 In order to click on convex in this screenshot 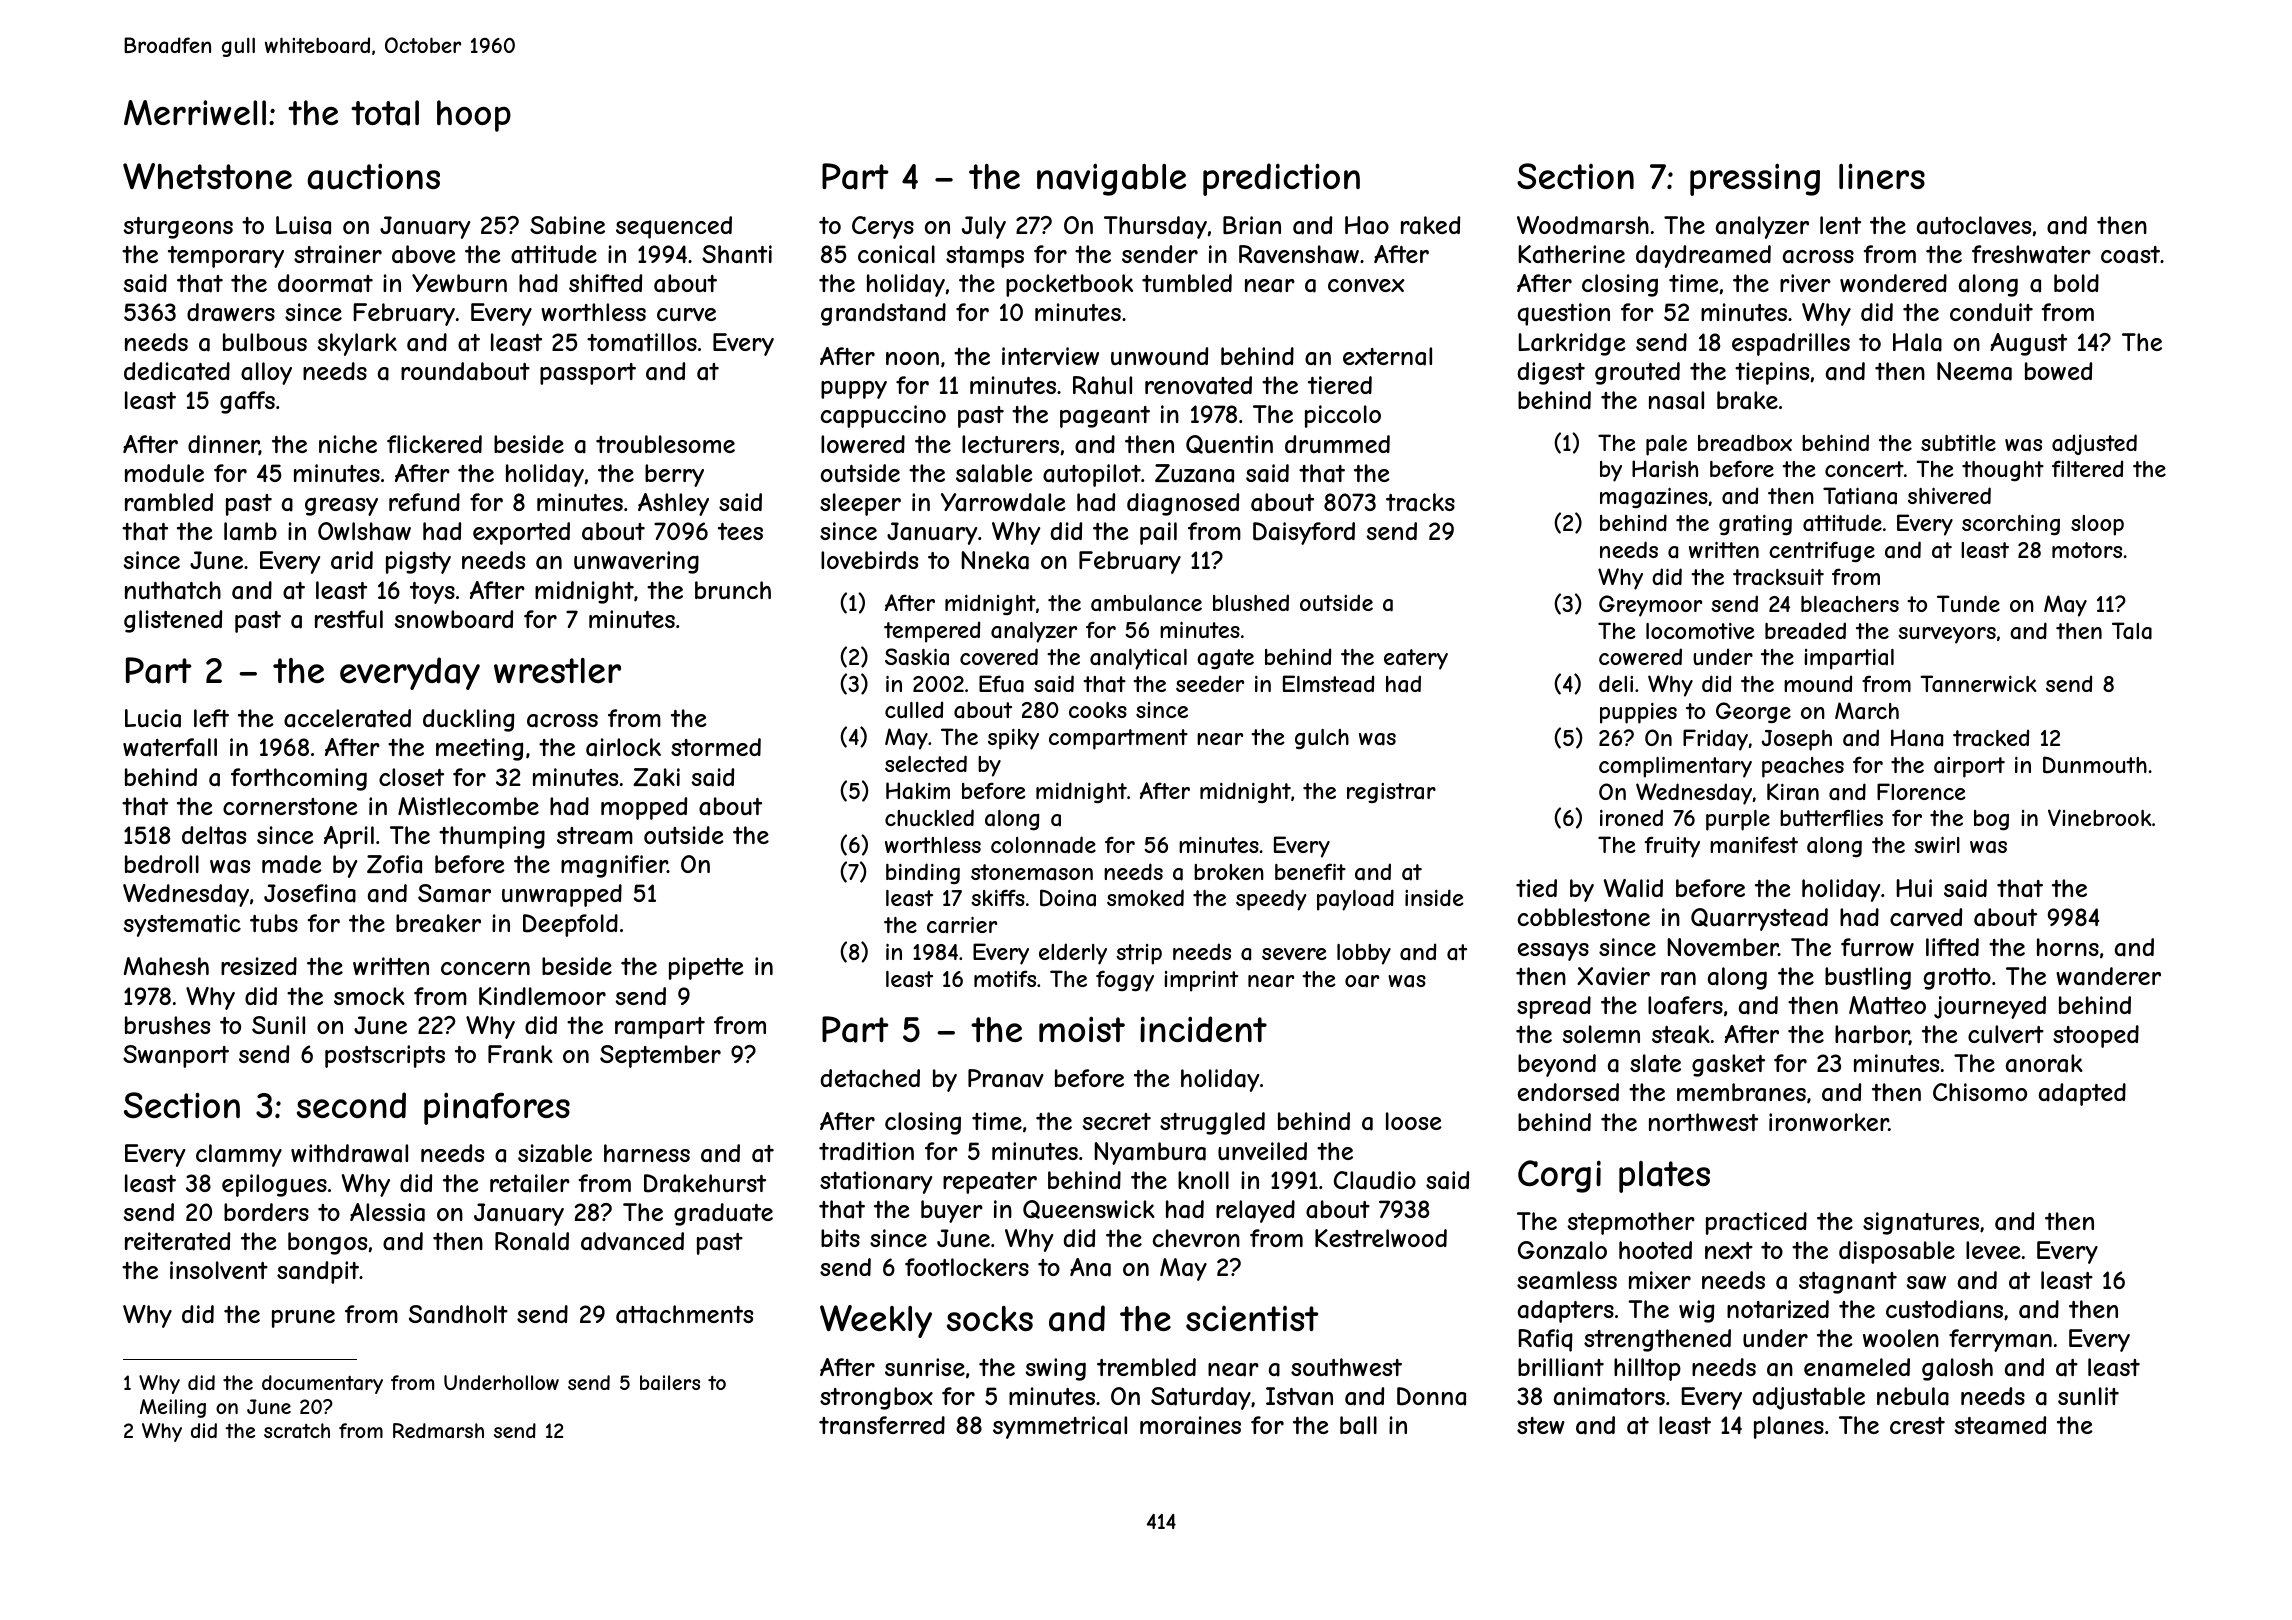, I will do `click(1366, 285)`.
